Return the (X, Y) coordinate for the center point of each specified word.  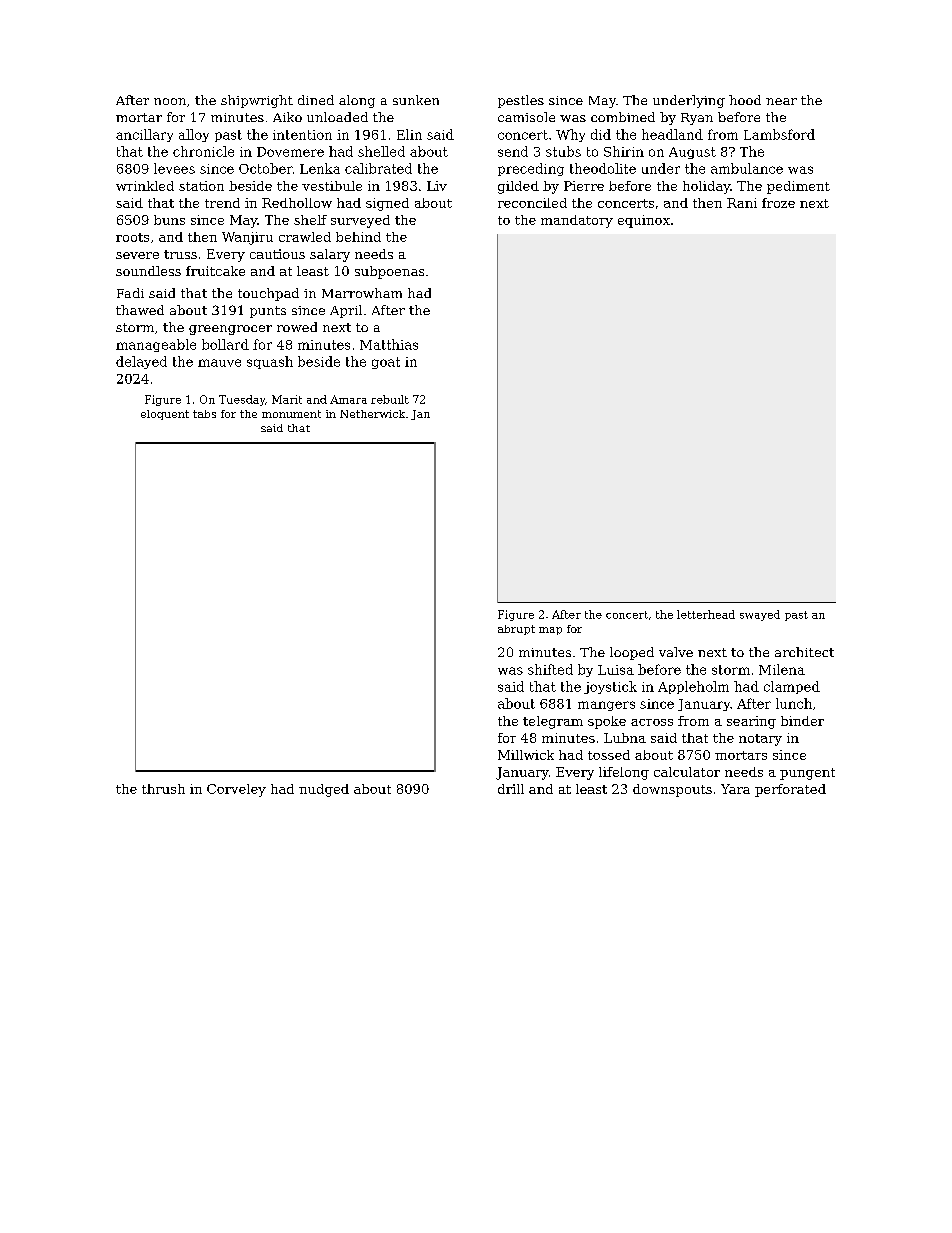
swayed (760, 615)
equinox (644, 221)
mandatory (577, 221)
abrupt (516, 630)
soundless (148, 271)
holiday (706, 187)
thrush (163, 789)
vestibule (332, 186)
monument (291, 414)
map (550, 631)
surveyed (360, 221)
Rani (742, 203)
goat (386, 363)
